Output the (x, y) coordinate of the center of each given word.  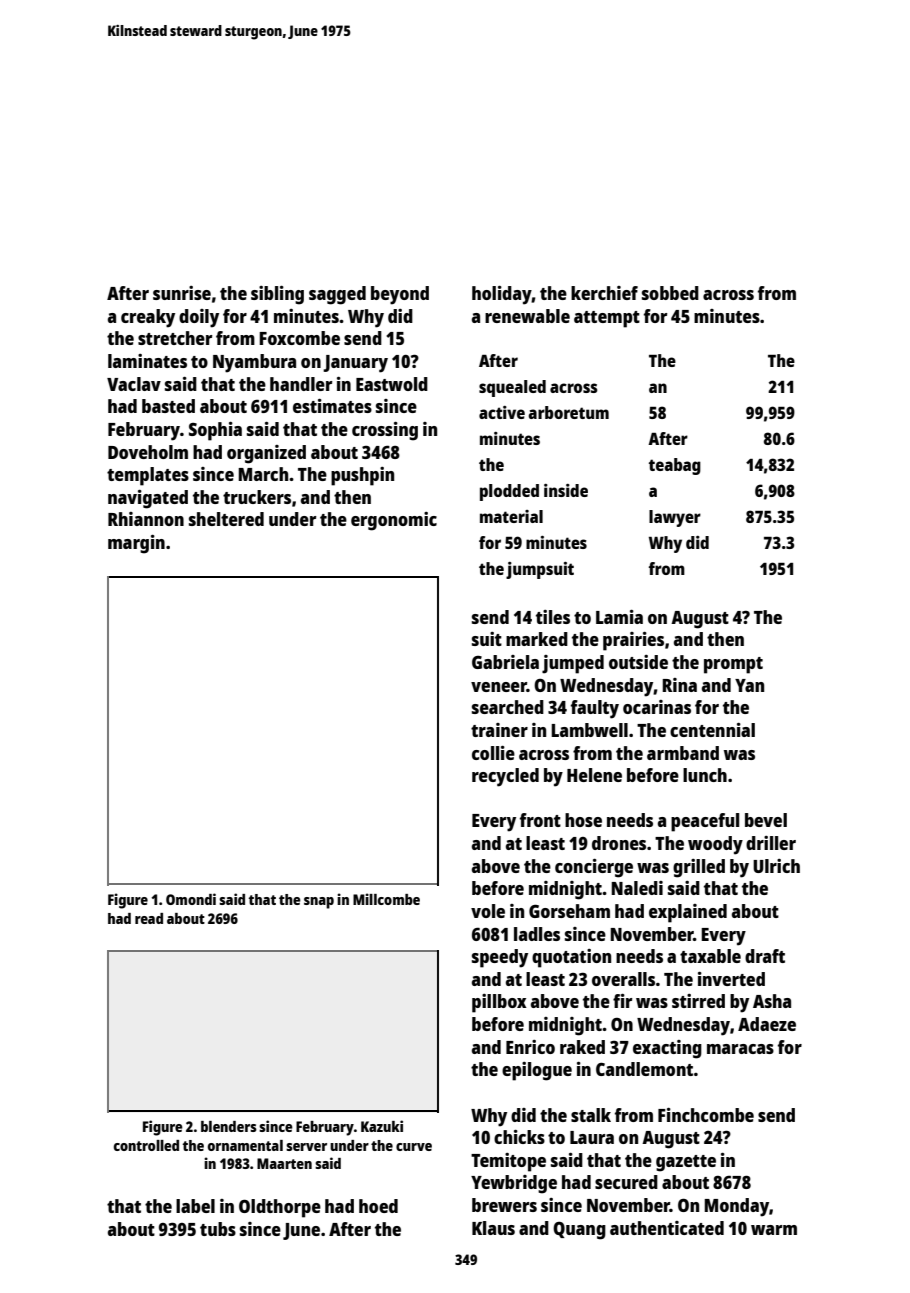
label (195, 1206)
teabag (675, 466)
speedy (500, 958)
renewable (527, 316)
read (149, 918)
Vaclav (134, 384)
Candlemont (644, 1069)
